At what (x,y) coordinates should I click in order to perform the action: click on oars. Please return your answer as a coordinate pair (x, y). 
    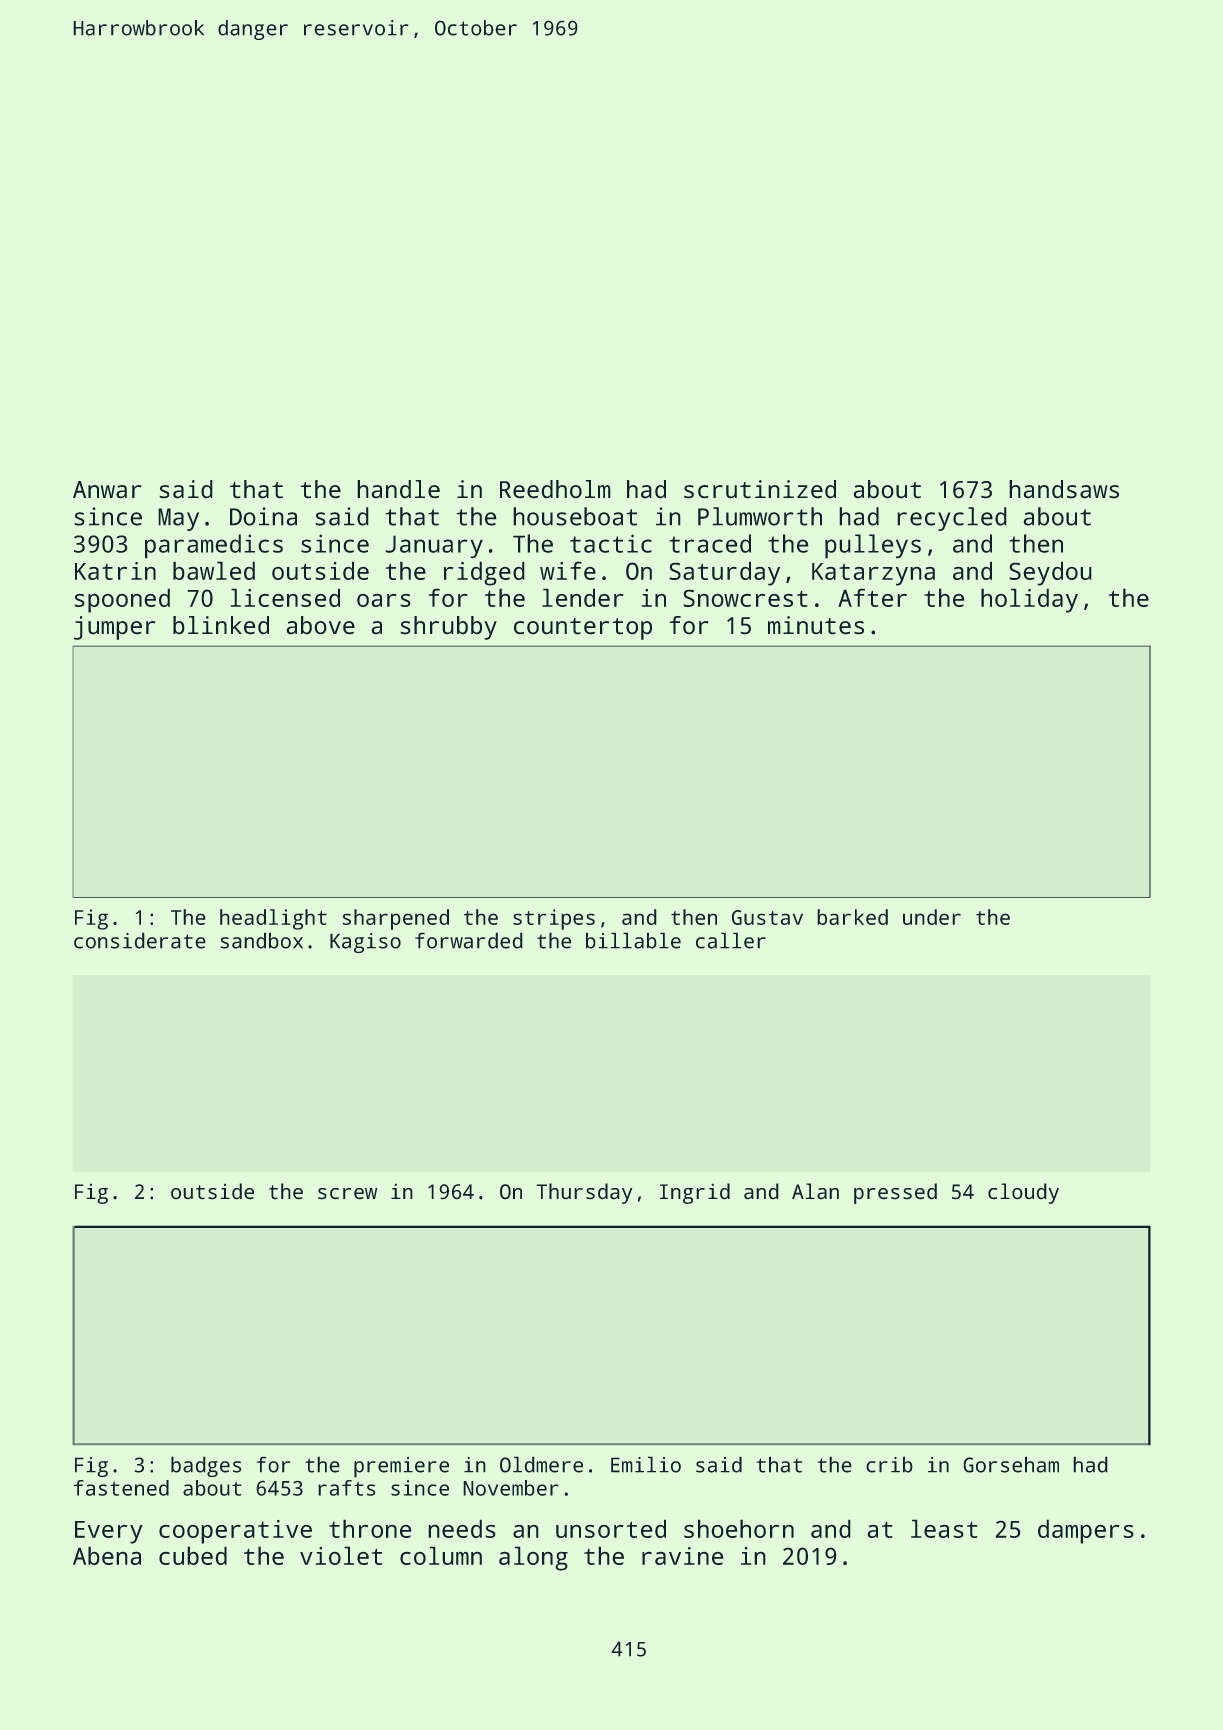
    Looking at the image, I should click on (384, 600).
